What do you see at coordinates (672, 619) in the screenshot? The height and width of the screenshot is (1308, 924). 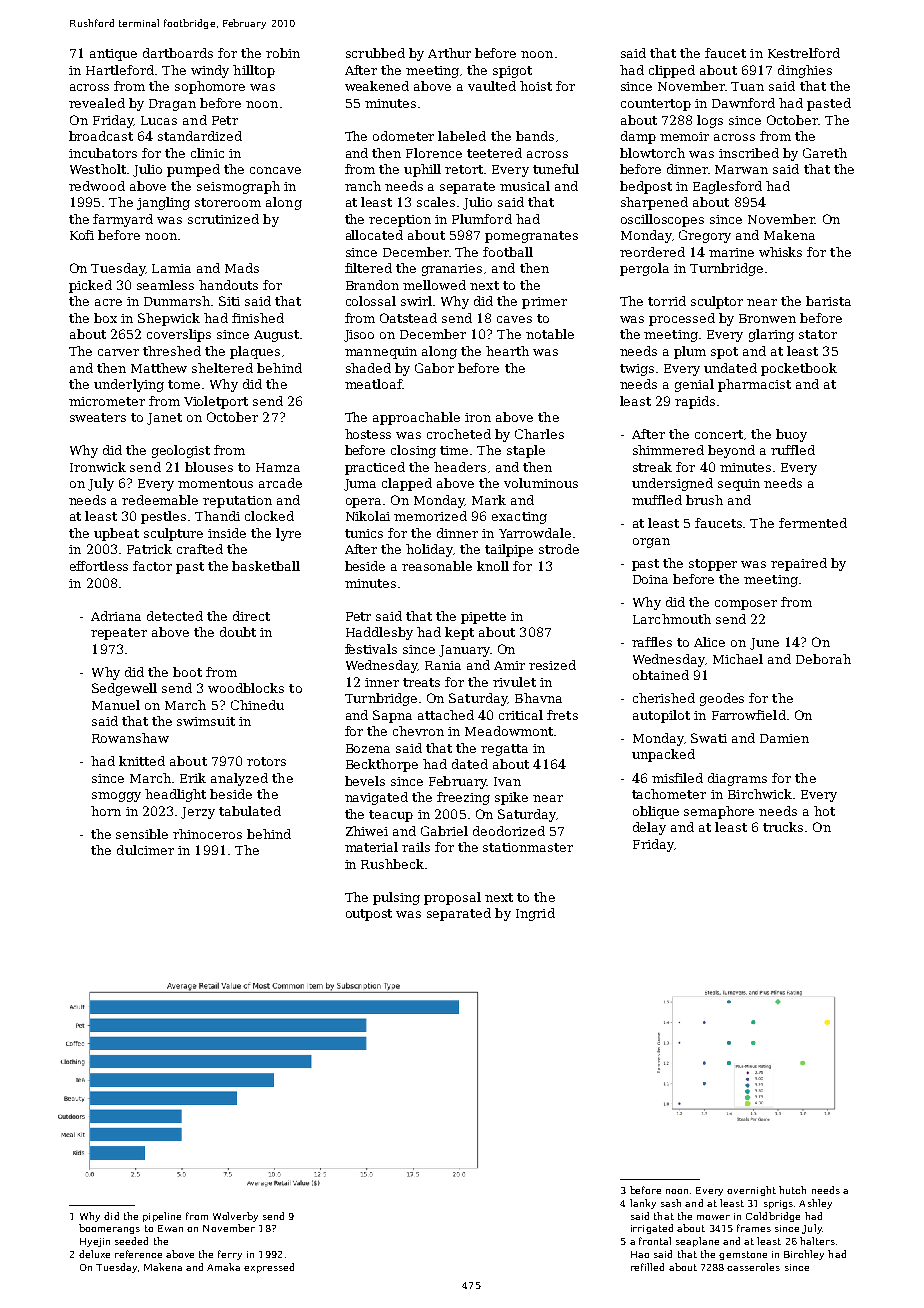 I see `Larchmouth` at bounding box center [672, 619].
